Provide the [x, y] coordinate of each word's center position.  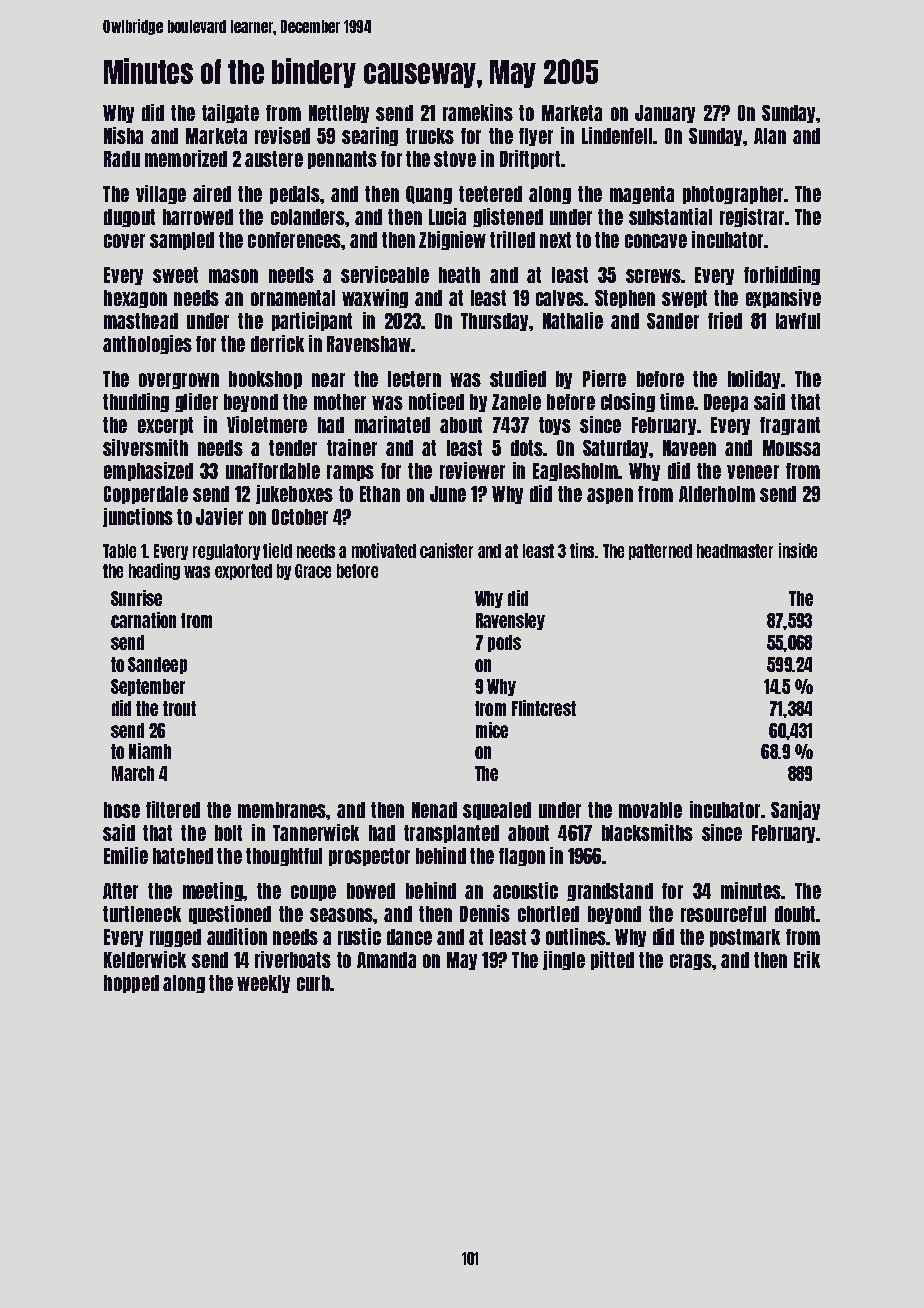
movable [650, 810]
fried [725, 320]
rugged [175, 938]
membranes [282, 810]
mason [233, 276]
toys [555, 426]
